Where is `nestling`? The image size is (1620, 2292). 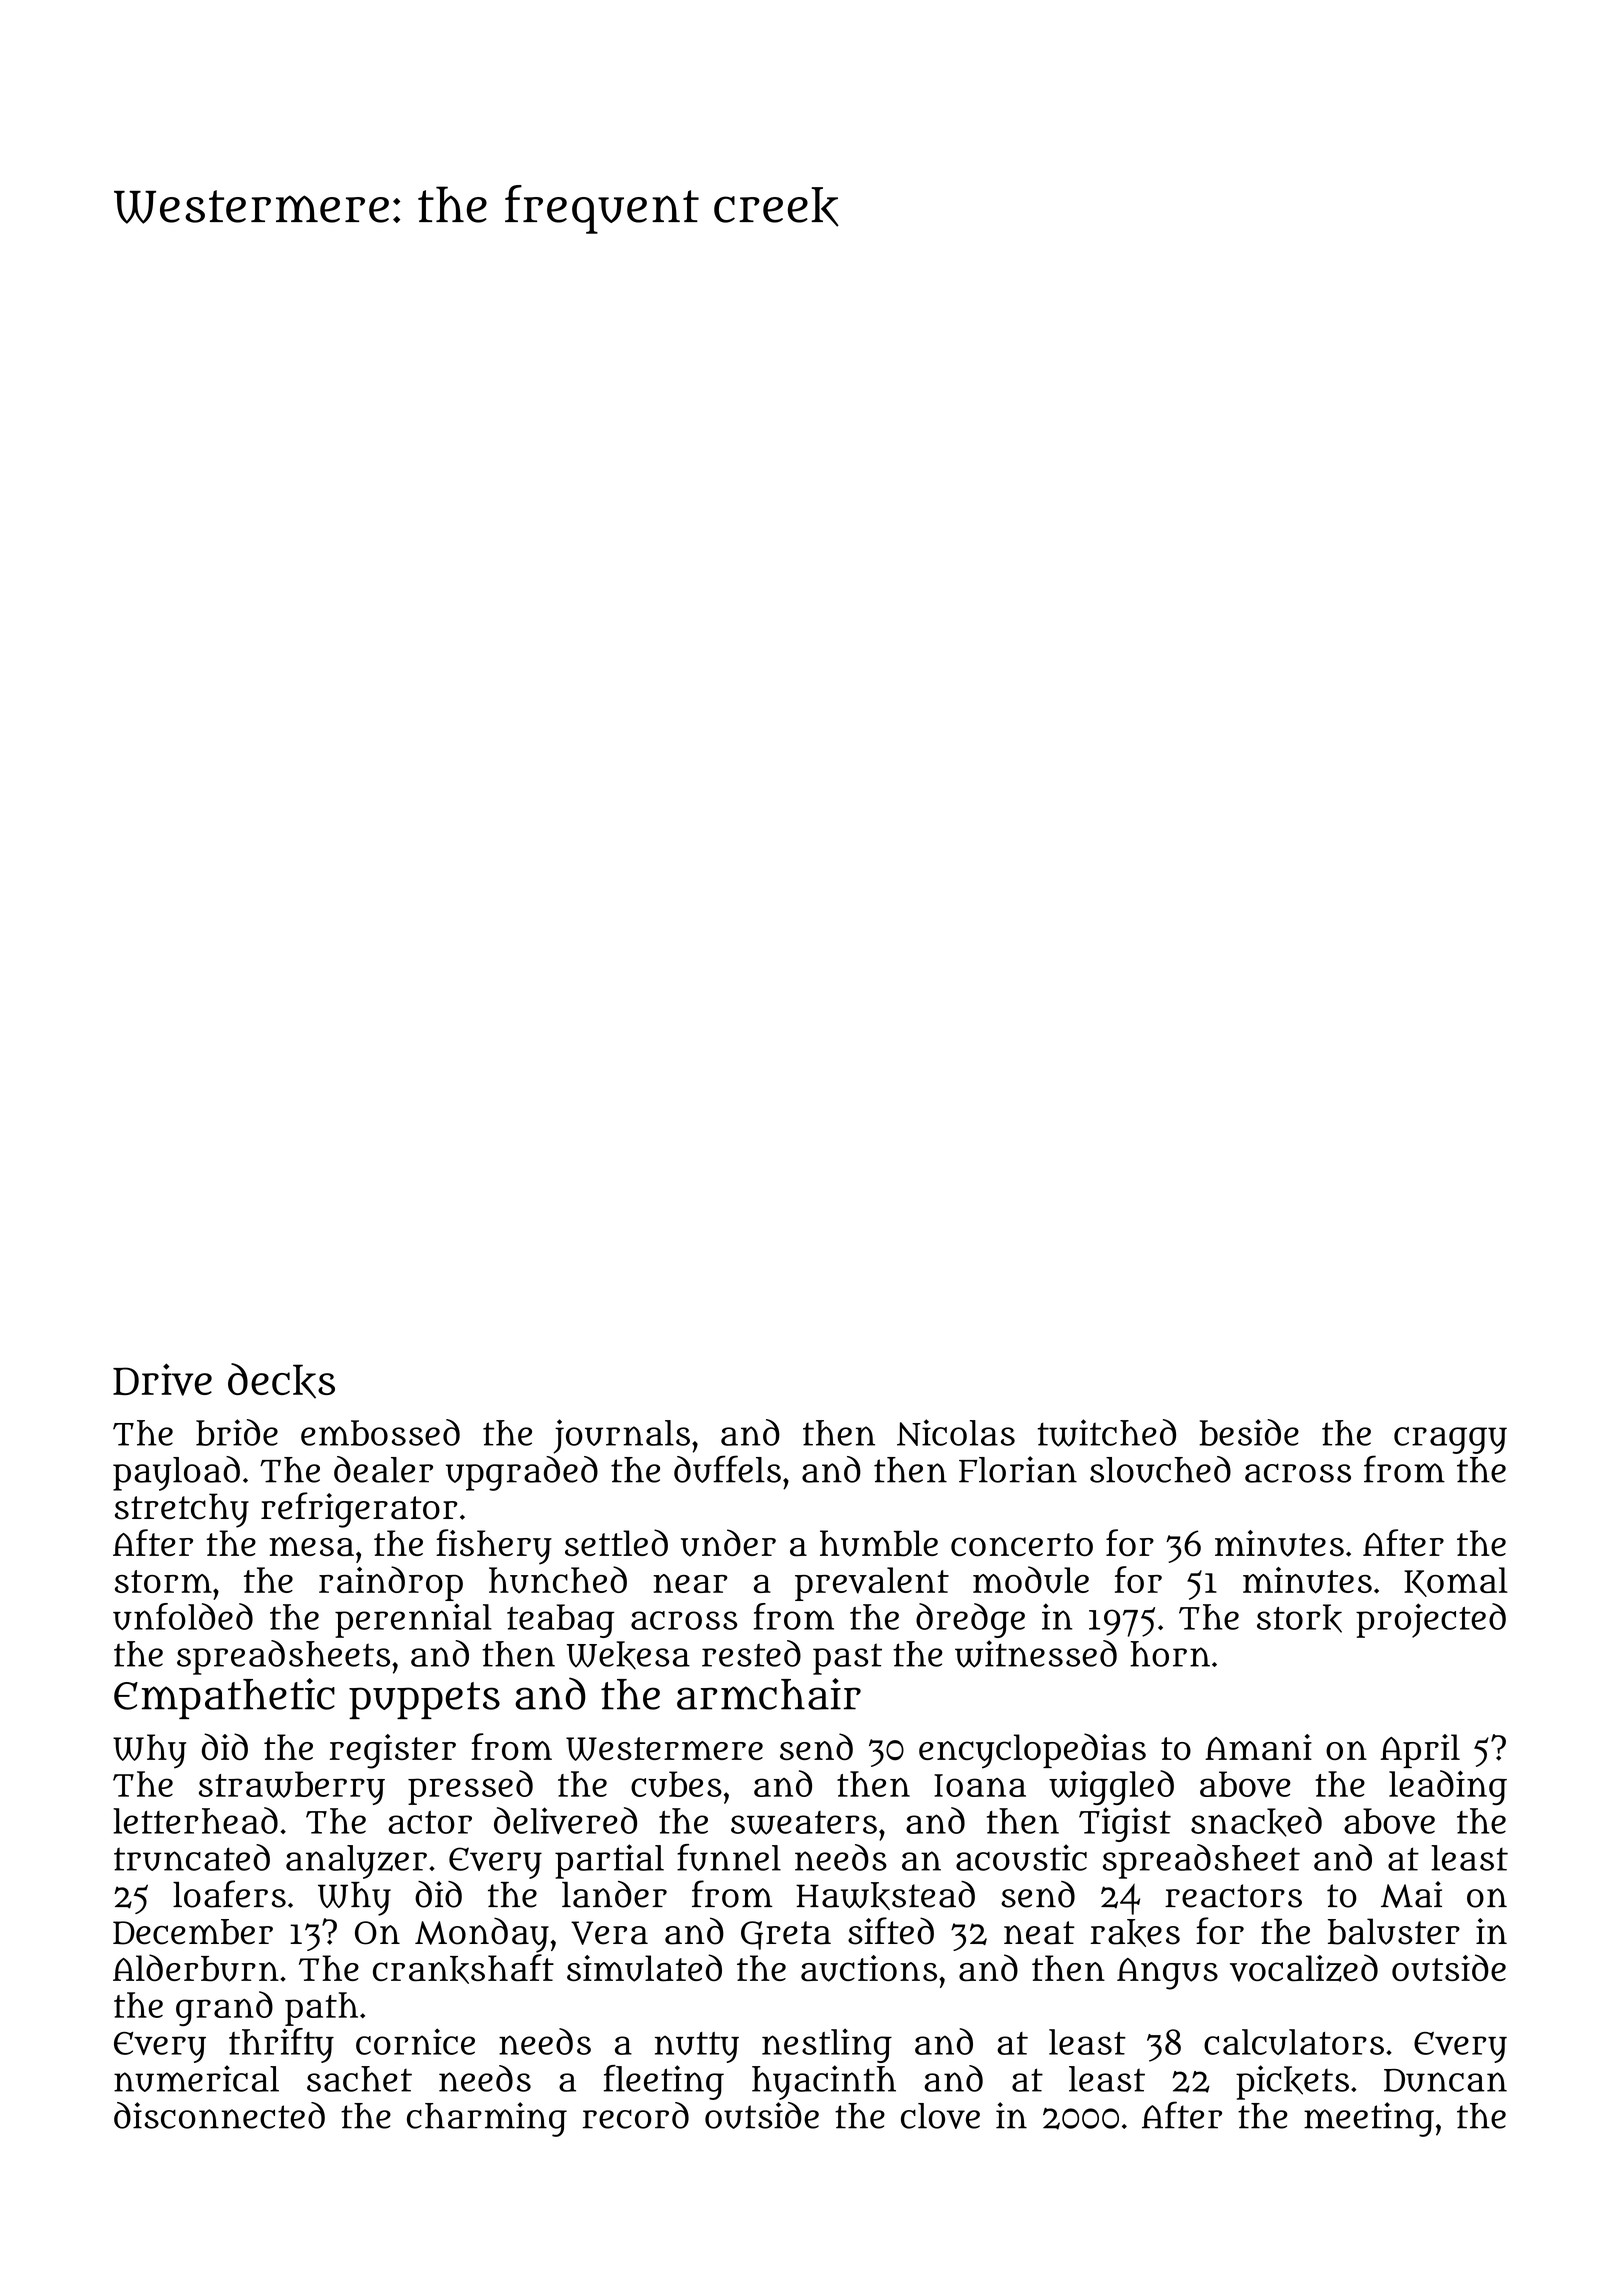
nestling is located at coordinates (827, 2045).
